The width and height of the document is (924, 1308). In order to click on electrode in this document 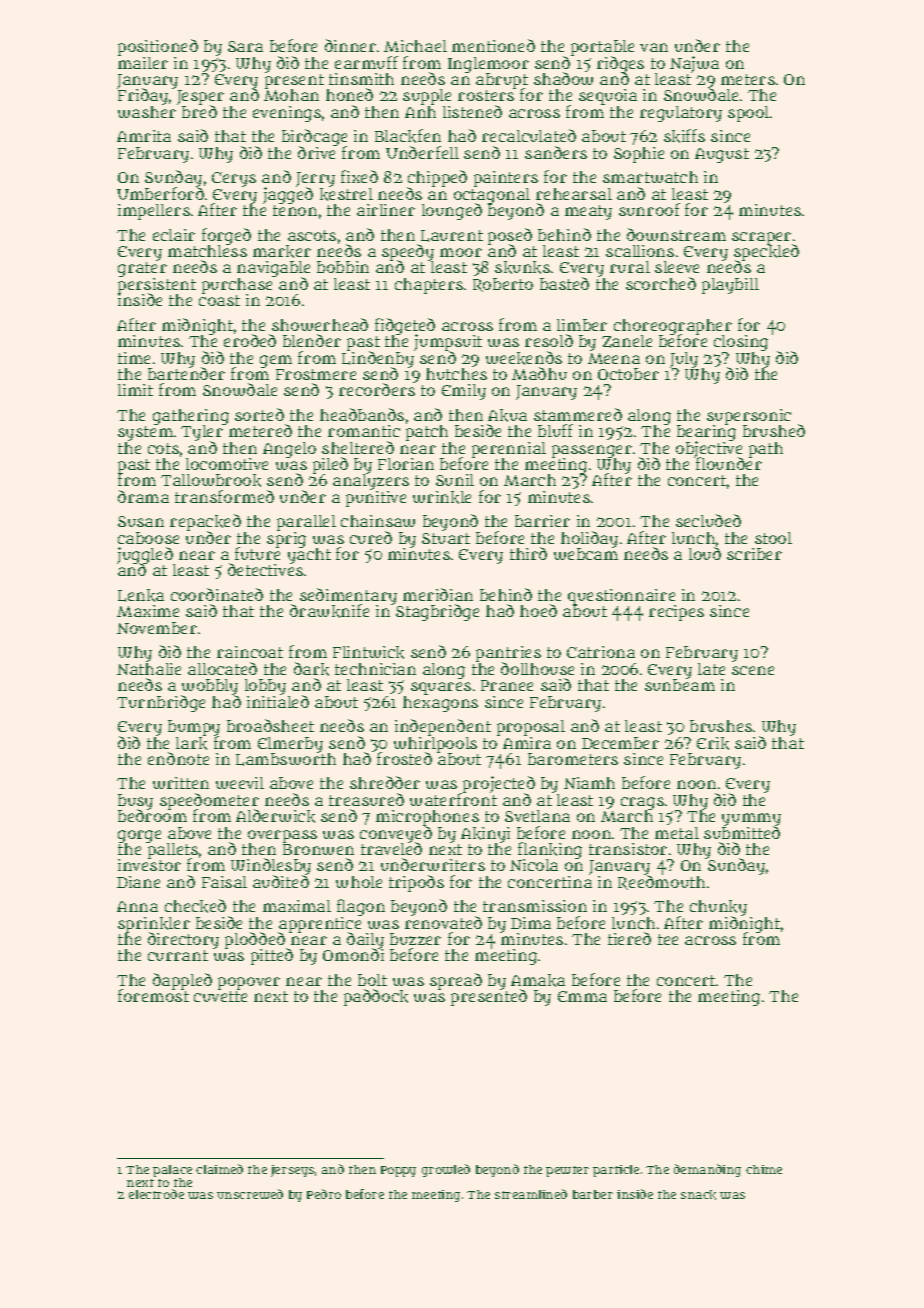, I will do `click(156, 1194)`.
